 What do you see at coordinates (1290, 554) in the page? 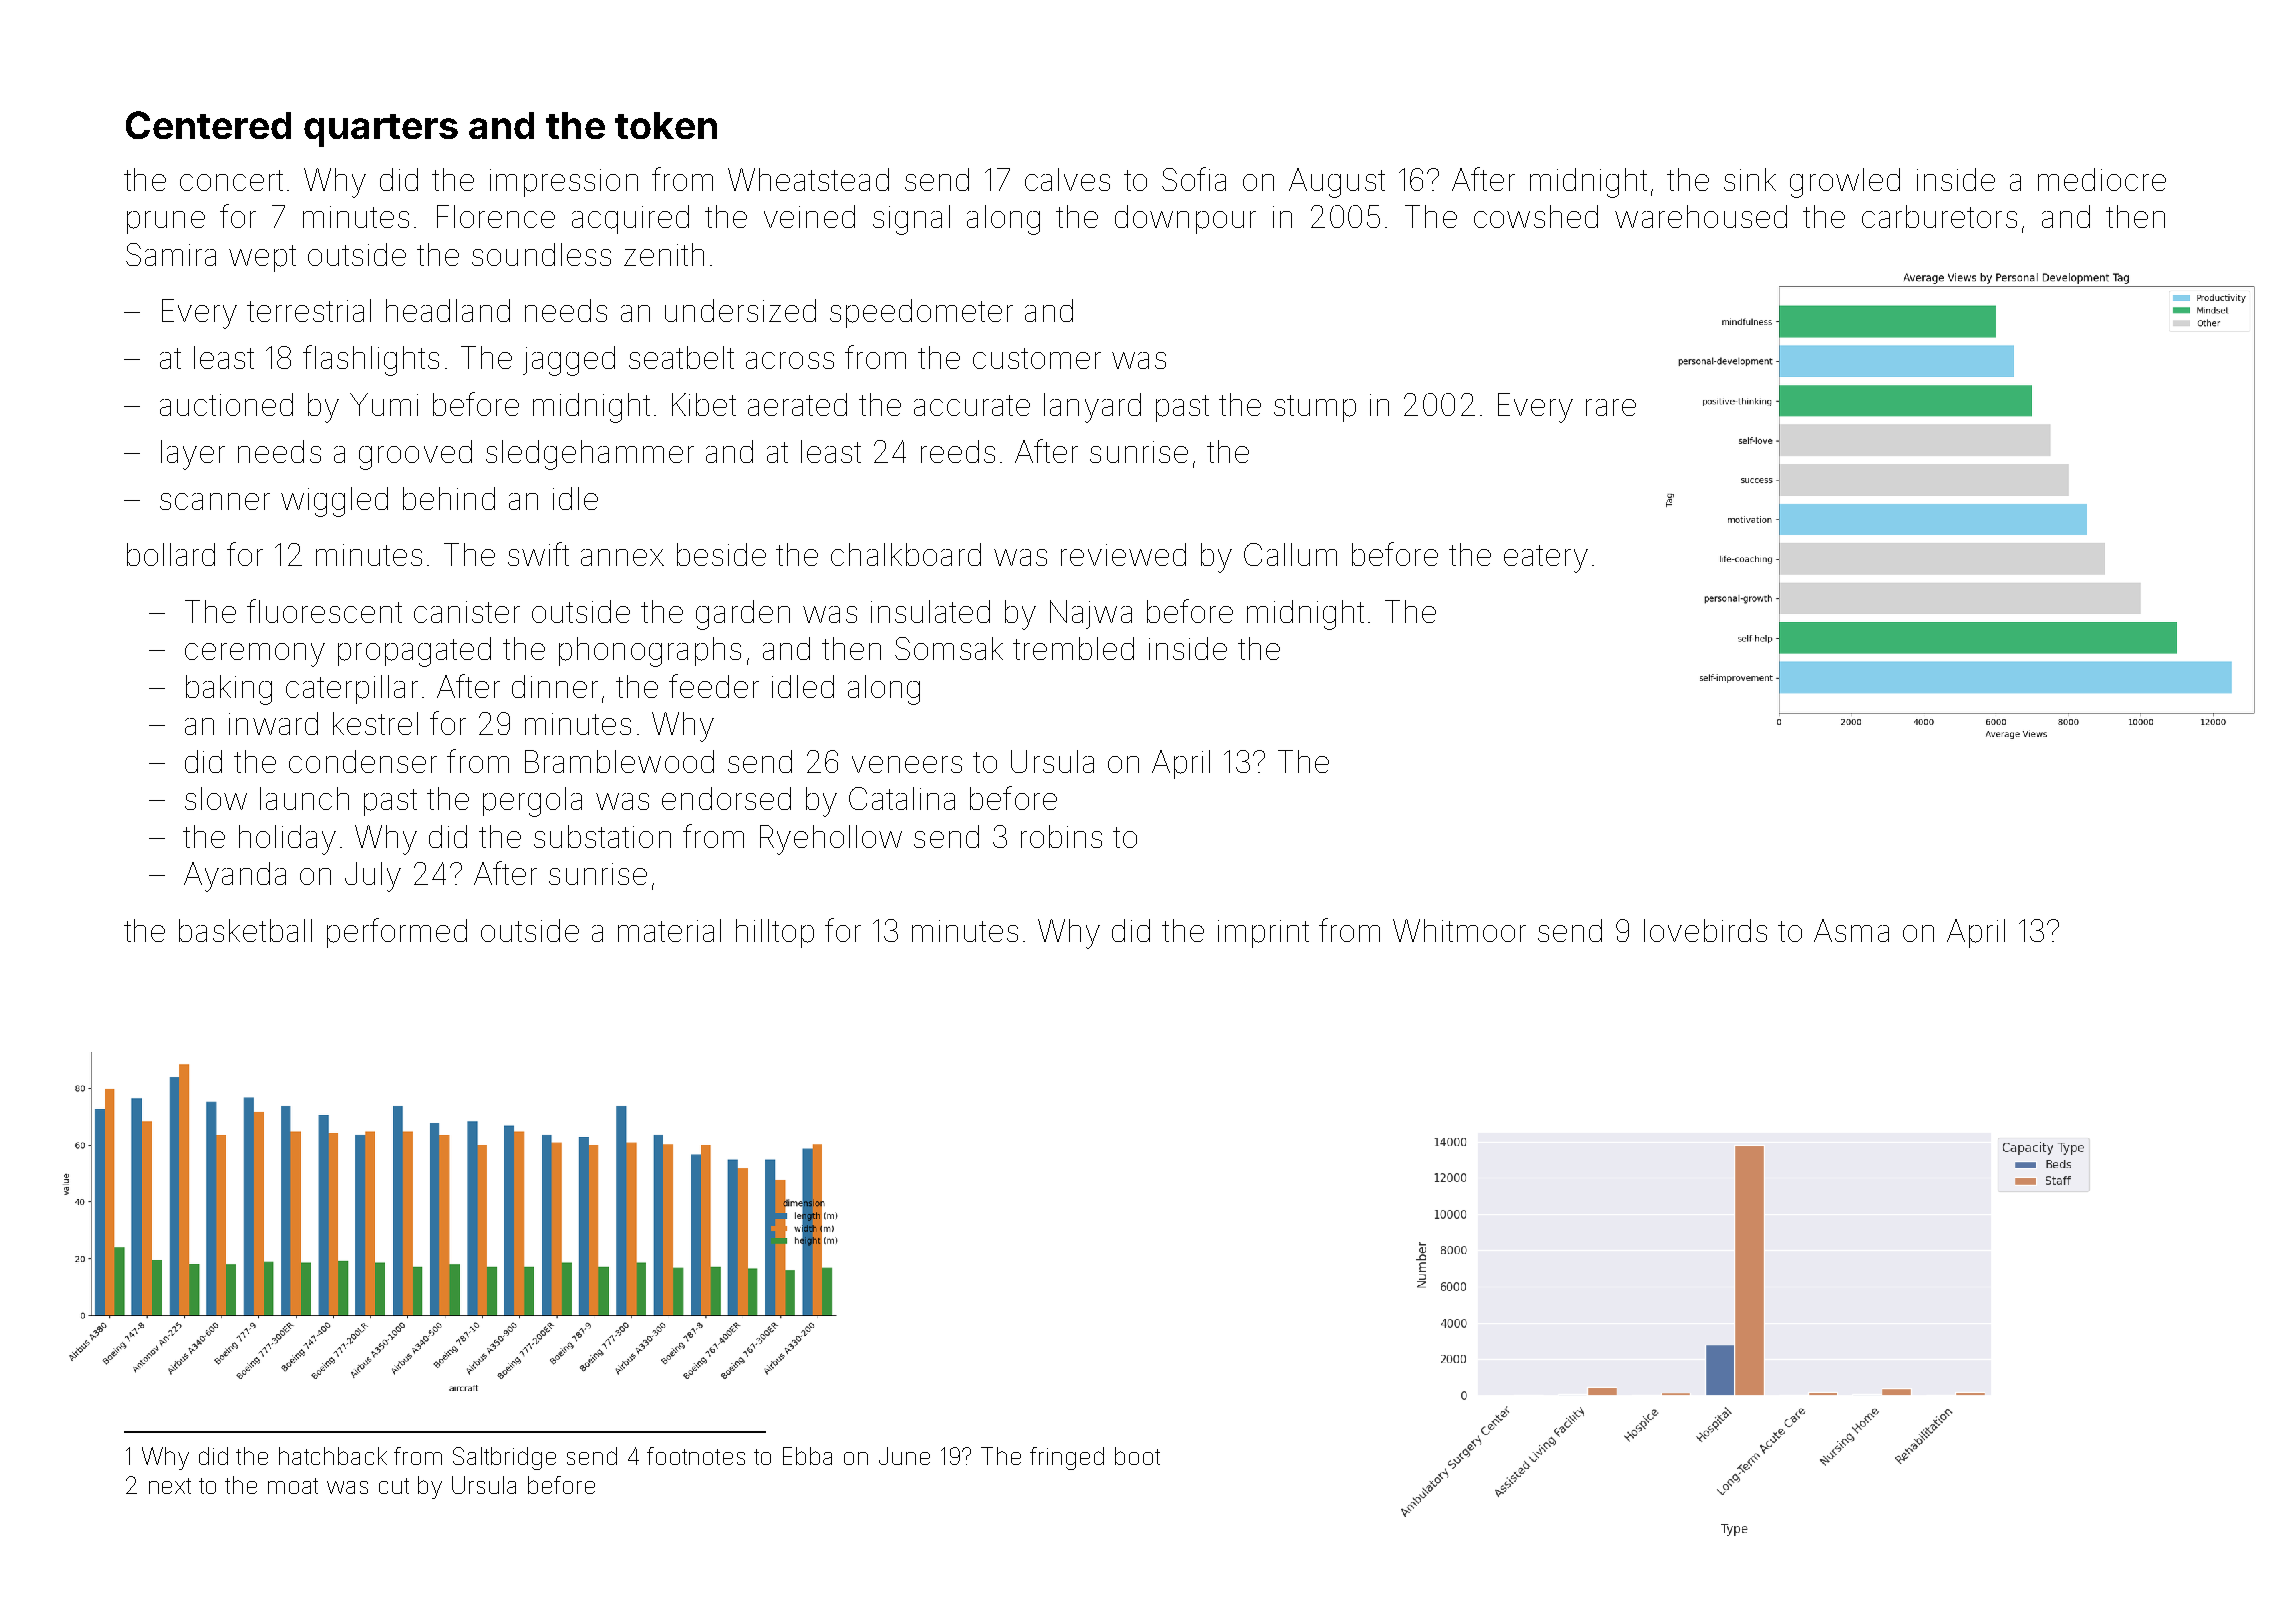
I see `Callum` at bounding box center [1290, 554].
